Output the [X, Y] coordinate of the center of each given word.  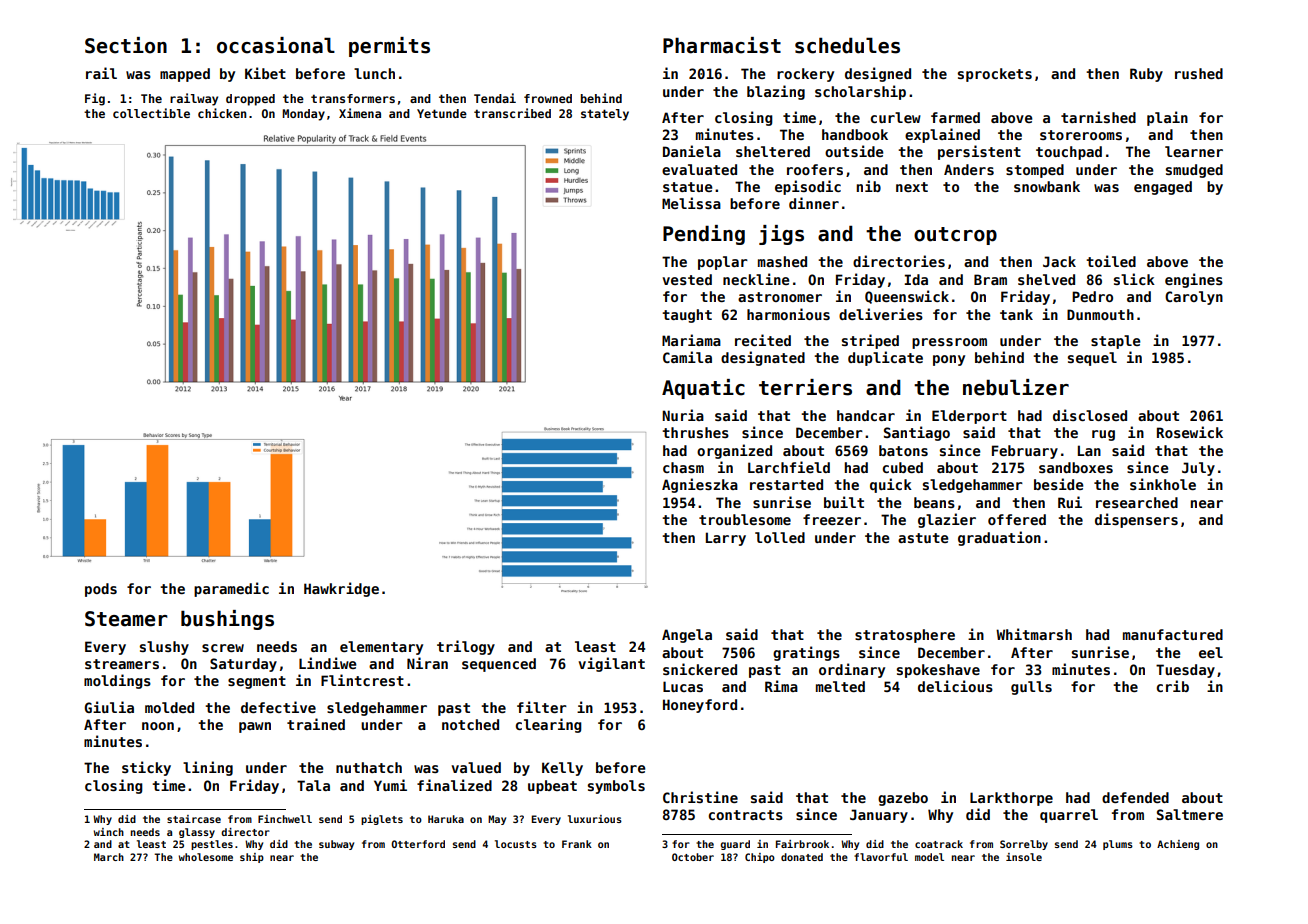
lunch [374, 73]
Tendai [495, 98]
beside [1059, 484]
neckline [756, 279]
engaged [1163, 188]
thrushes [695, 432]
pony [949, 360]
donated [802, 857]
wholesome [206, 857]
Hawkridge [341, 589]
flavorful [881, 857]
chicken [222, 113]
